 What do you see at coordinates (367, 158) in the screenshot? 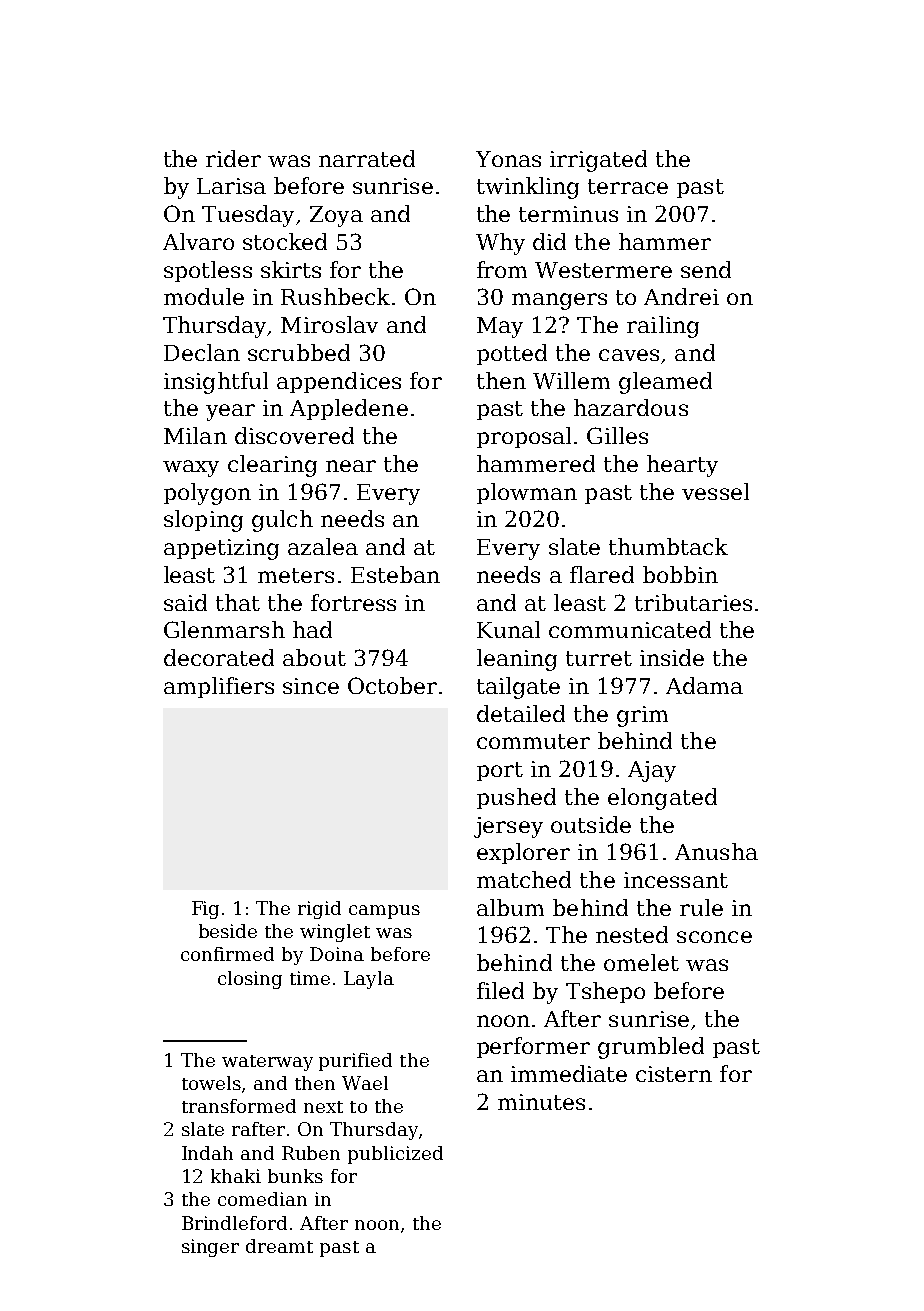
I see `narrated` at bounding box center [367, 158].
